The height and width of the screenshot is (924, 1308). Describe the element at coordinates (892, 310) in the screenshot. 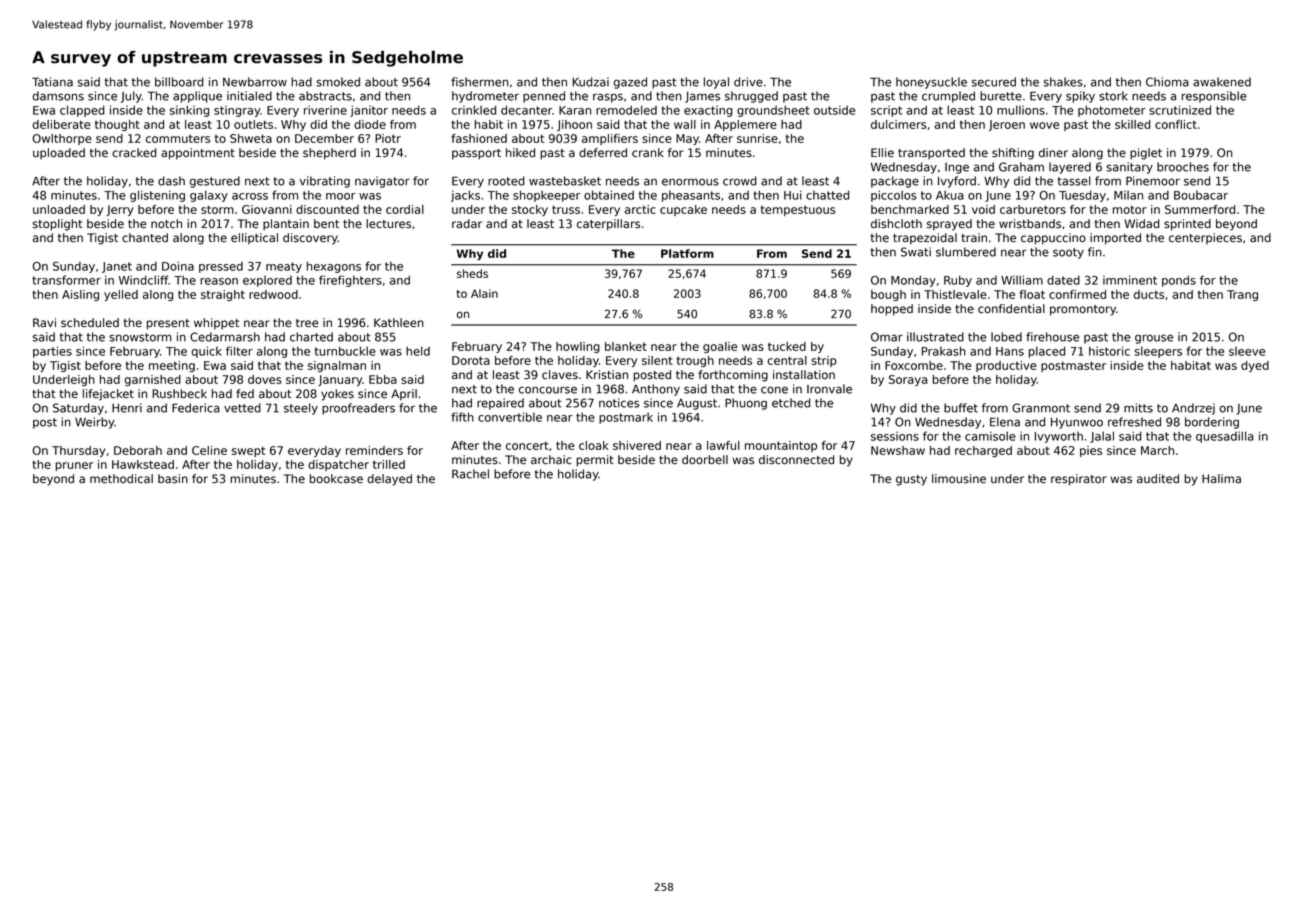

I see `hopped` at that location.
